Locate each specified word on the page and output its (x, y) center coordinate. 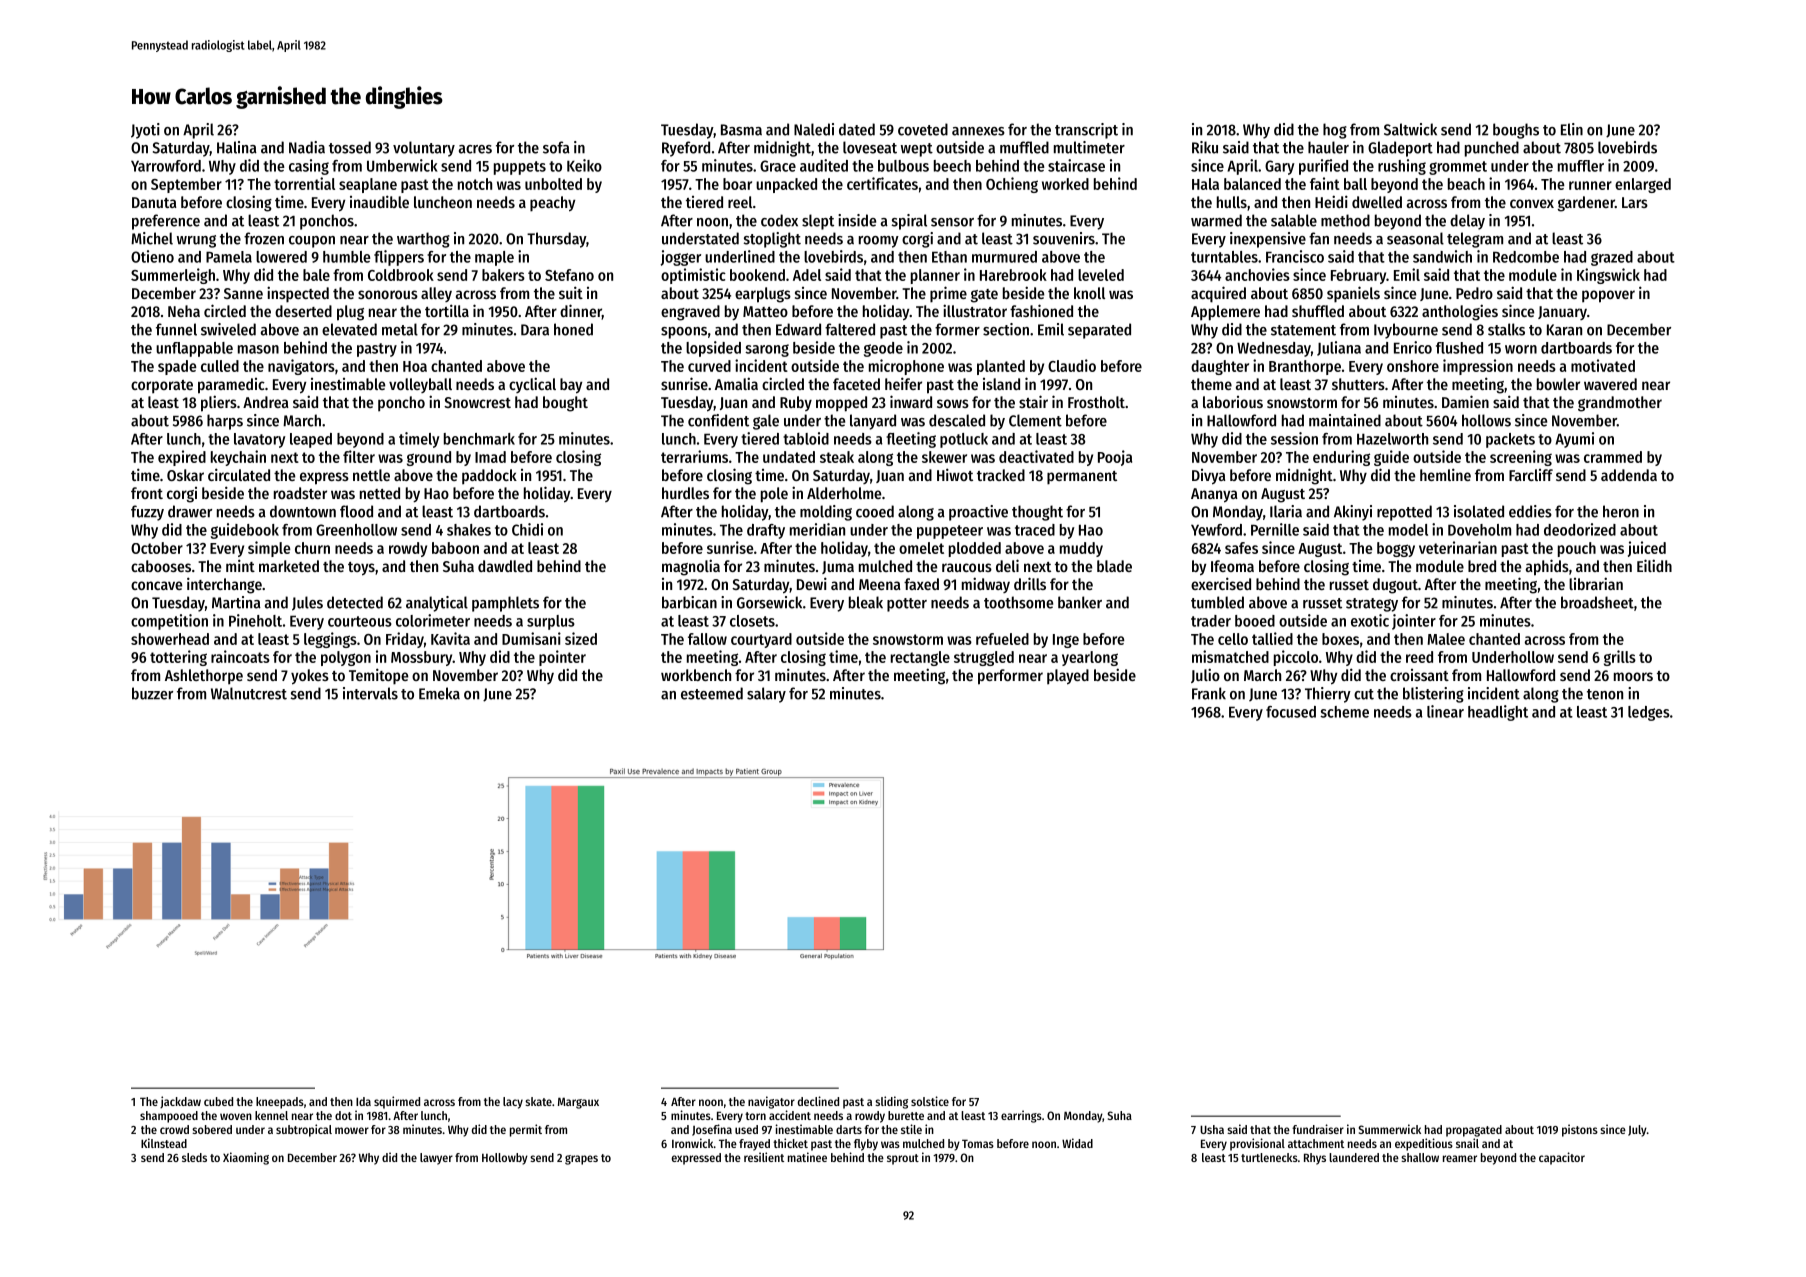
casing (309, 167)
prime (948, 294)
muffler (1581, 166)
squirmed (397, 1102)
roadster (300, 493)
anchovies (1257, 274)
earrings (1021, 1116)
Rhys (1315, 1159)
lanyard (873, 422)
